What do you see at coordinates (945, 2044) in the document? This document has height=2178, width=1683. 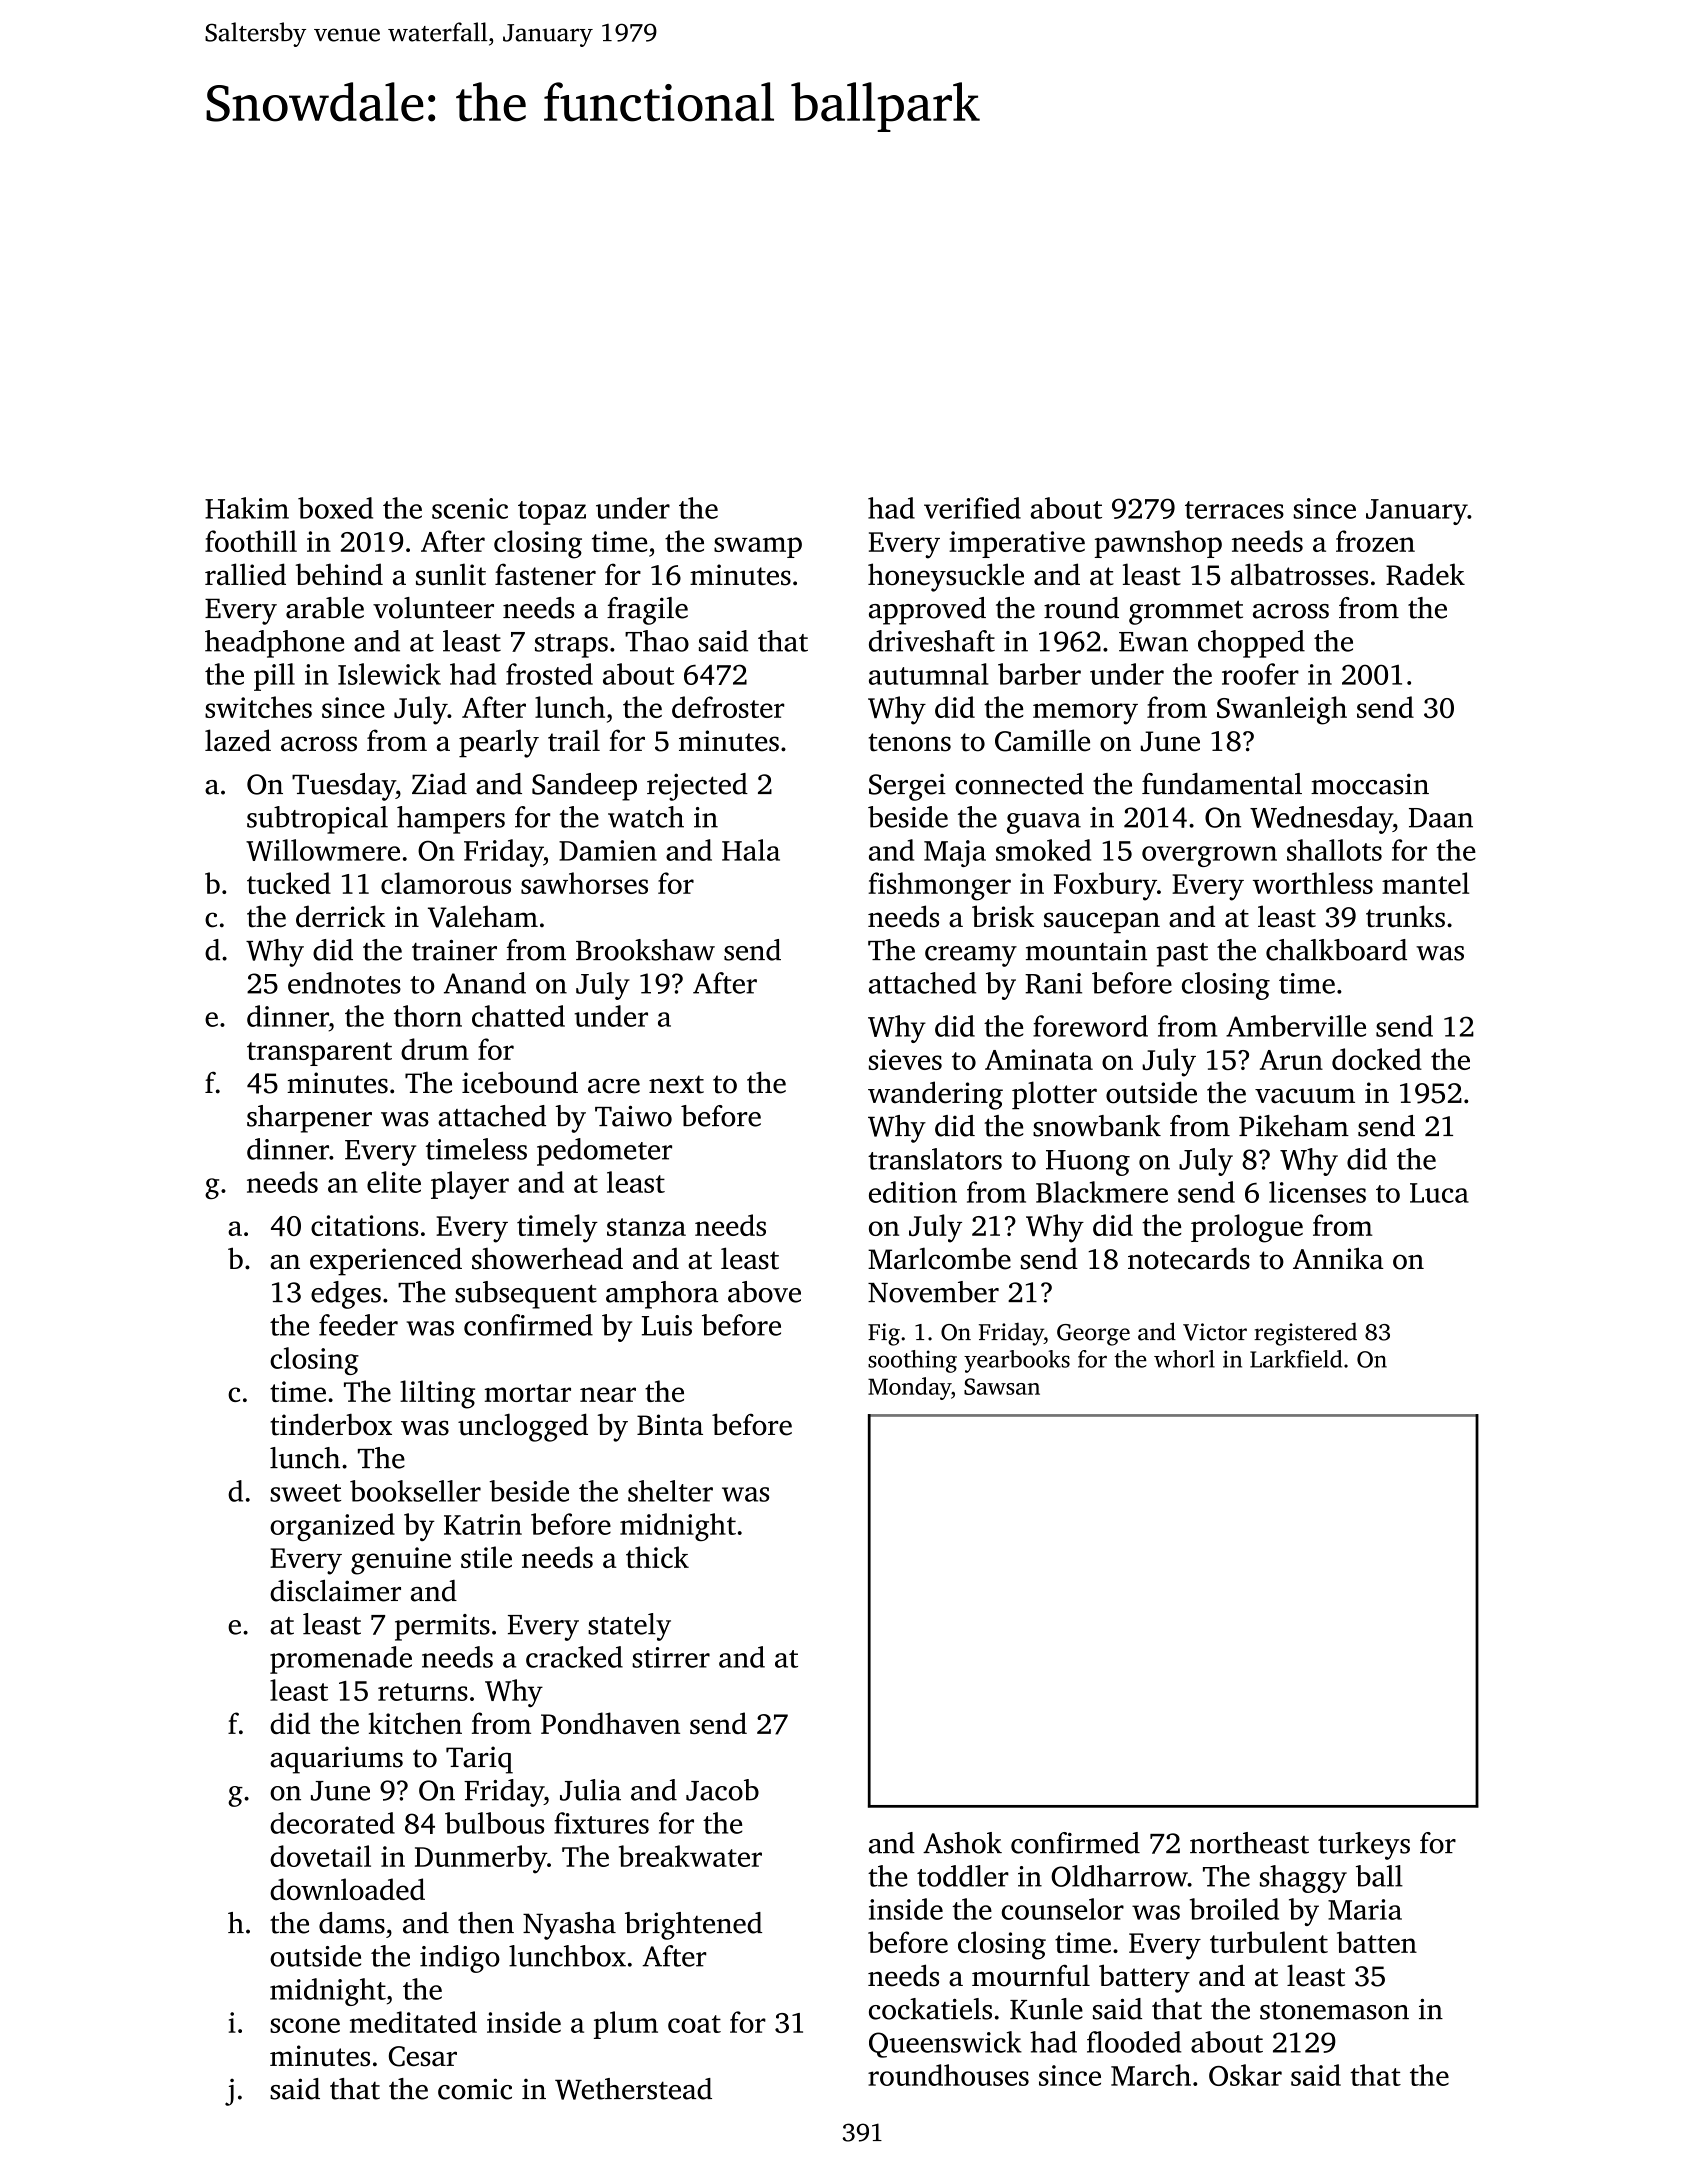 I see `Queenswick` at bounding box center [945, 2044].
